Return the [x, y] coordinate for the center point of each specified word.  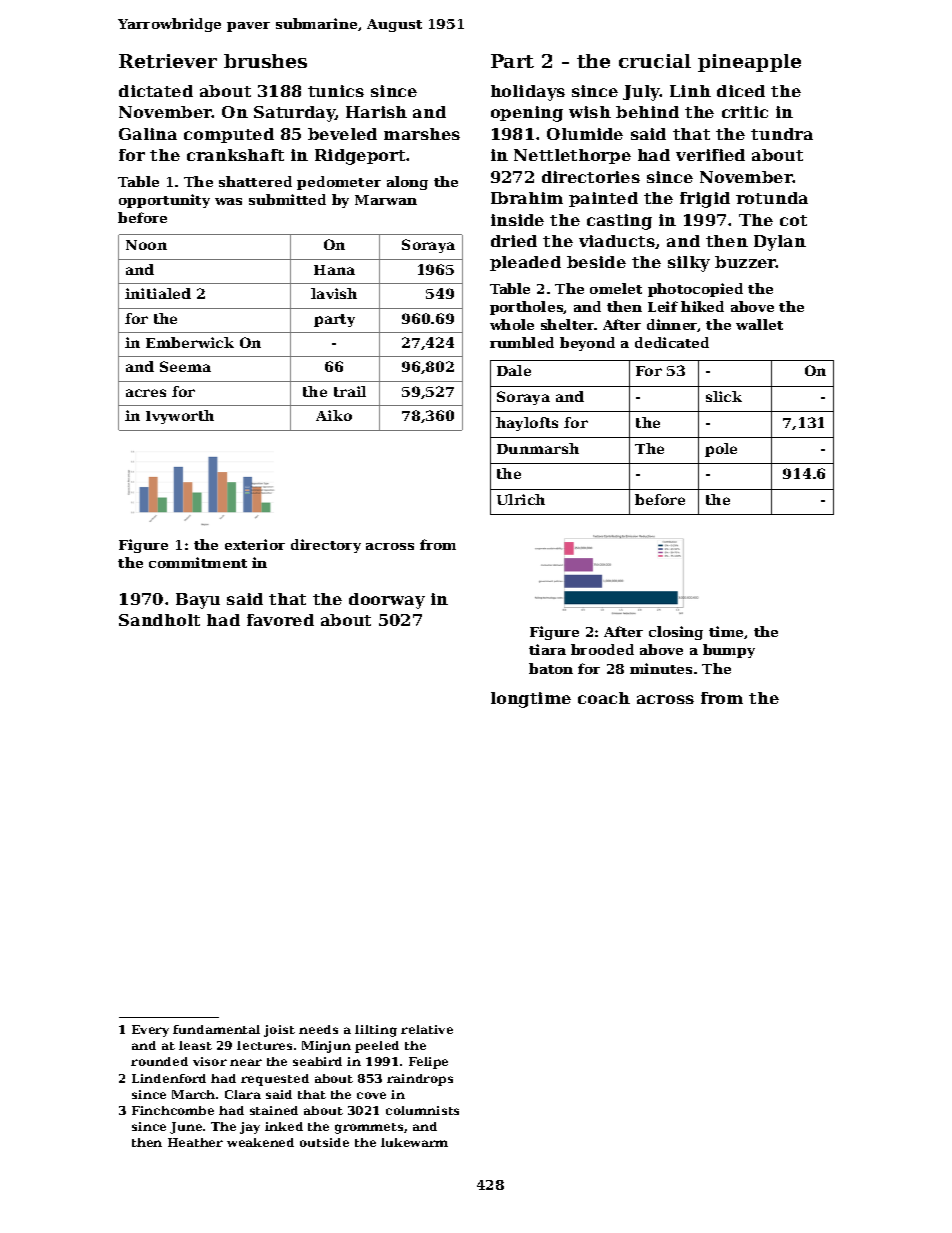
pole [721, 450]
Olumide [585, 134]
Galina [148, 134]
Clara [243, 1094]
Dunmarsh [538, 448]
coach [604, 698]
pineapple [749, 63]
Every [150, 1031]
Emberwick [190, 342]
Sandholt [159, 620]
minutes [661, 668]
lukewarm [414, 1142]
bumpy [729, 651]
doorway [387, 601]
